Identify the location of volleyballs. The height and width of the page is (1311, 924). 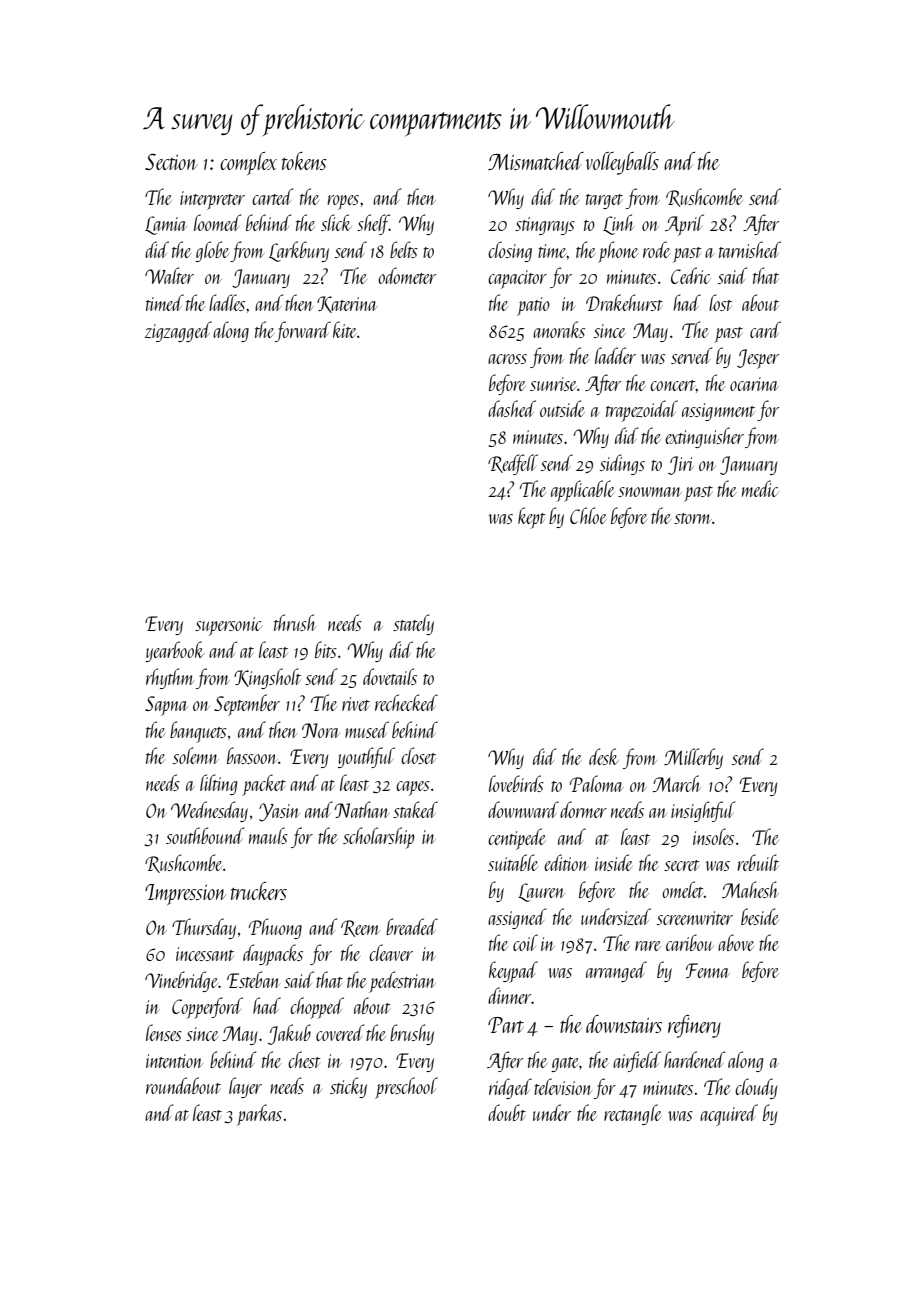
(622, 163).
